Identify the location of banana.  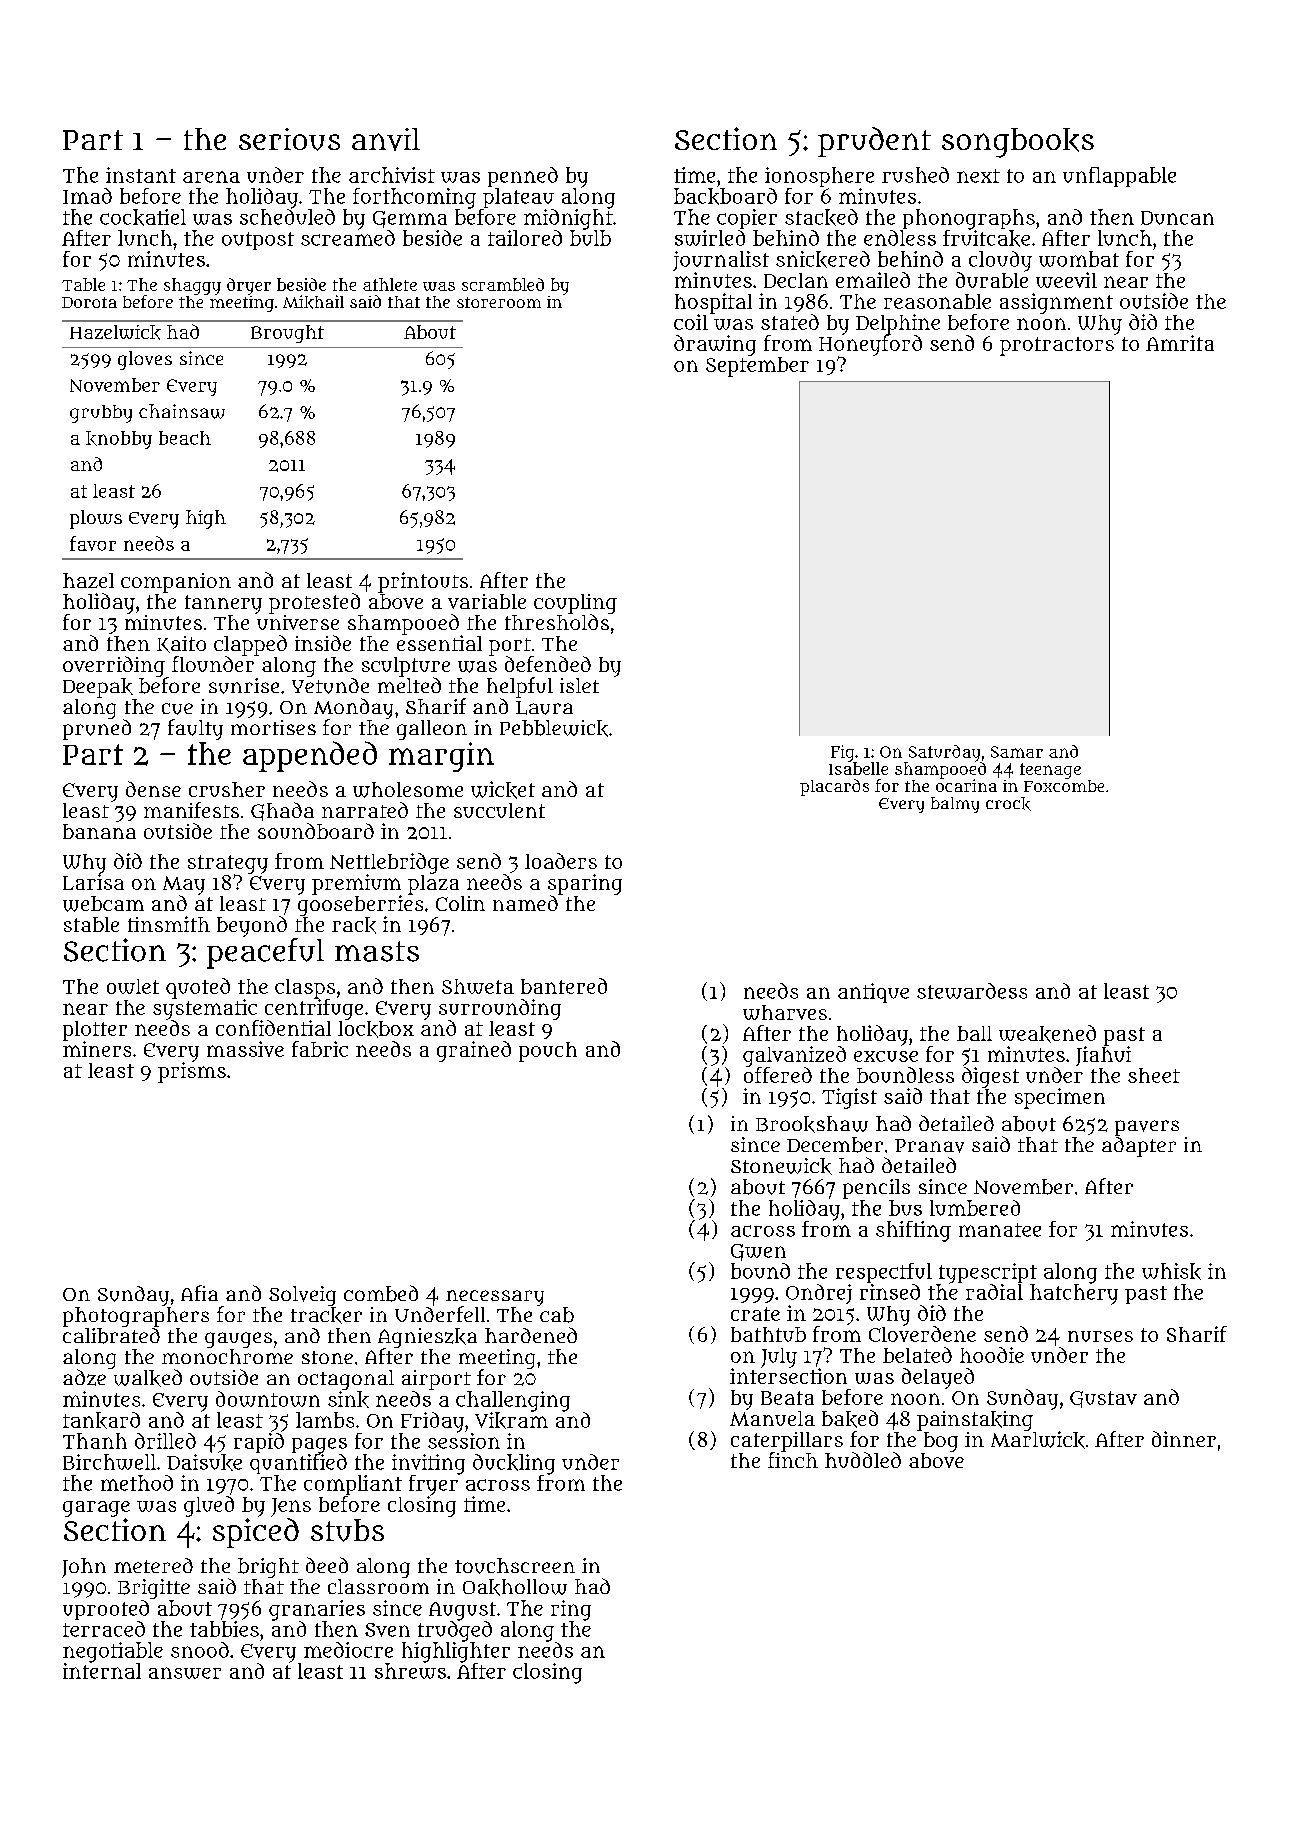
(99, 831).
